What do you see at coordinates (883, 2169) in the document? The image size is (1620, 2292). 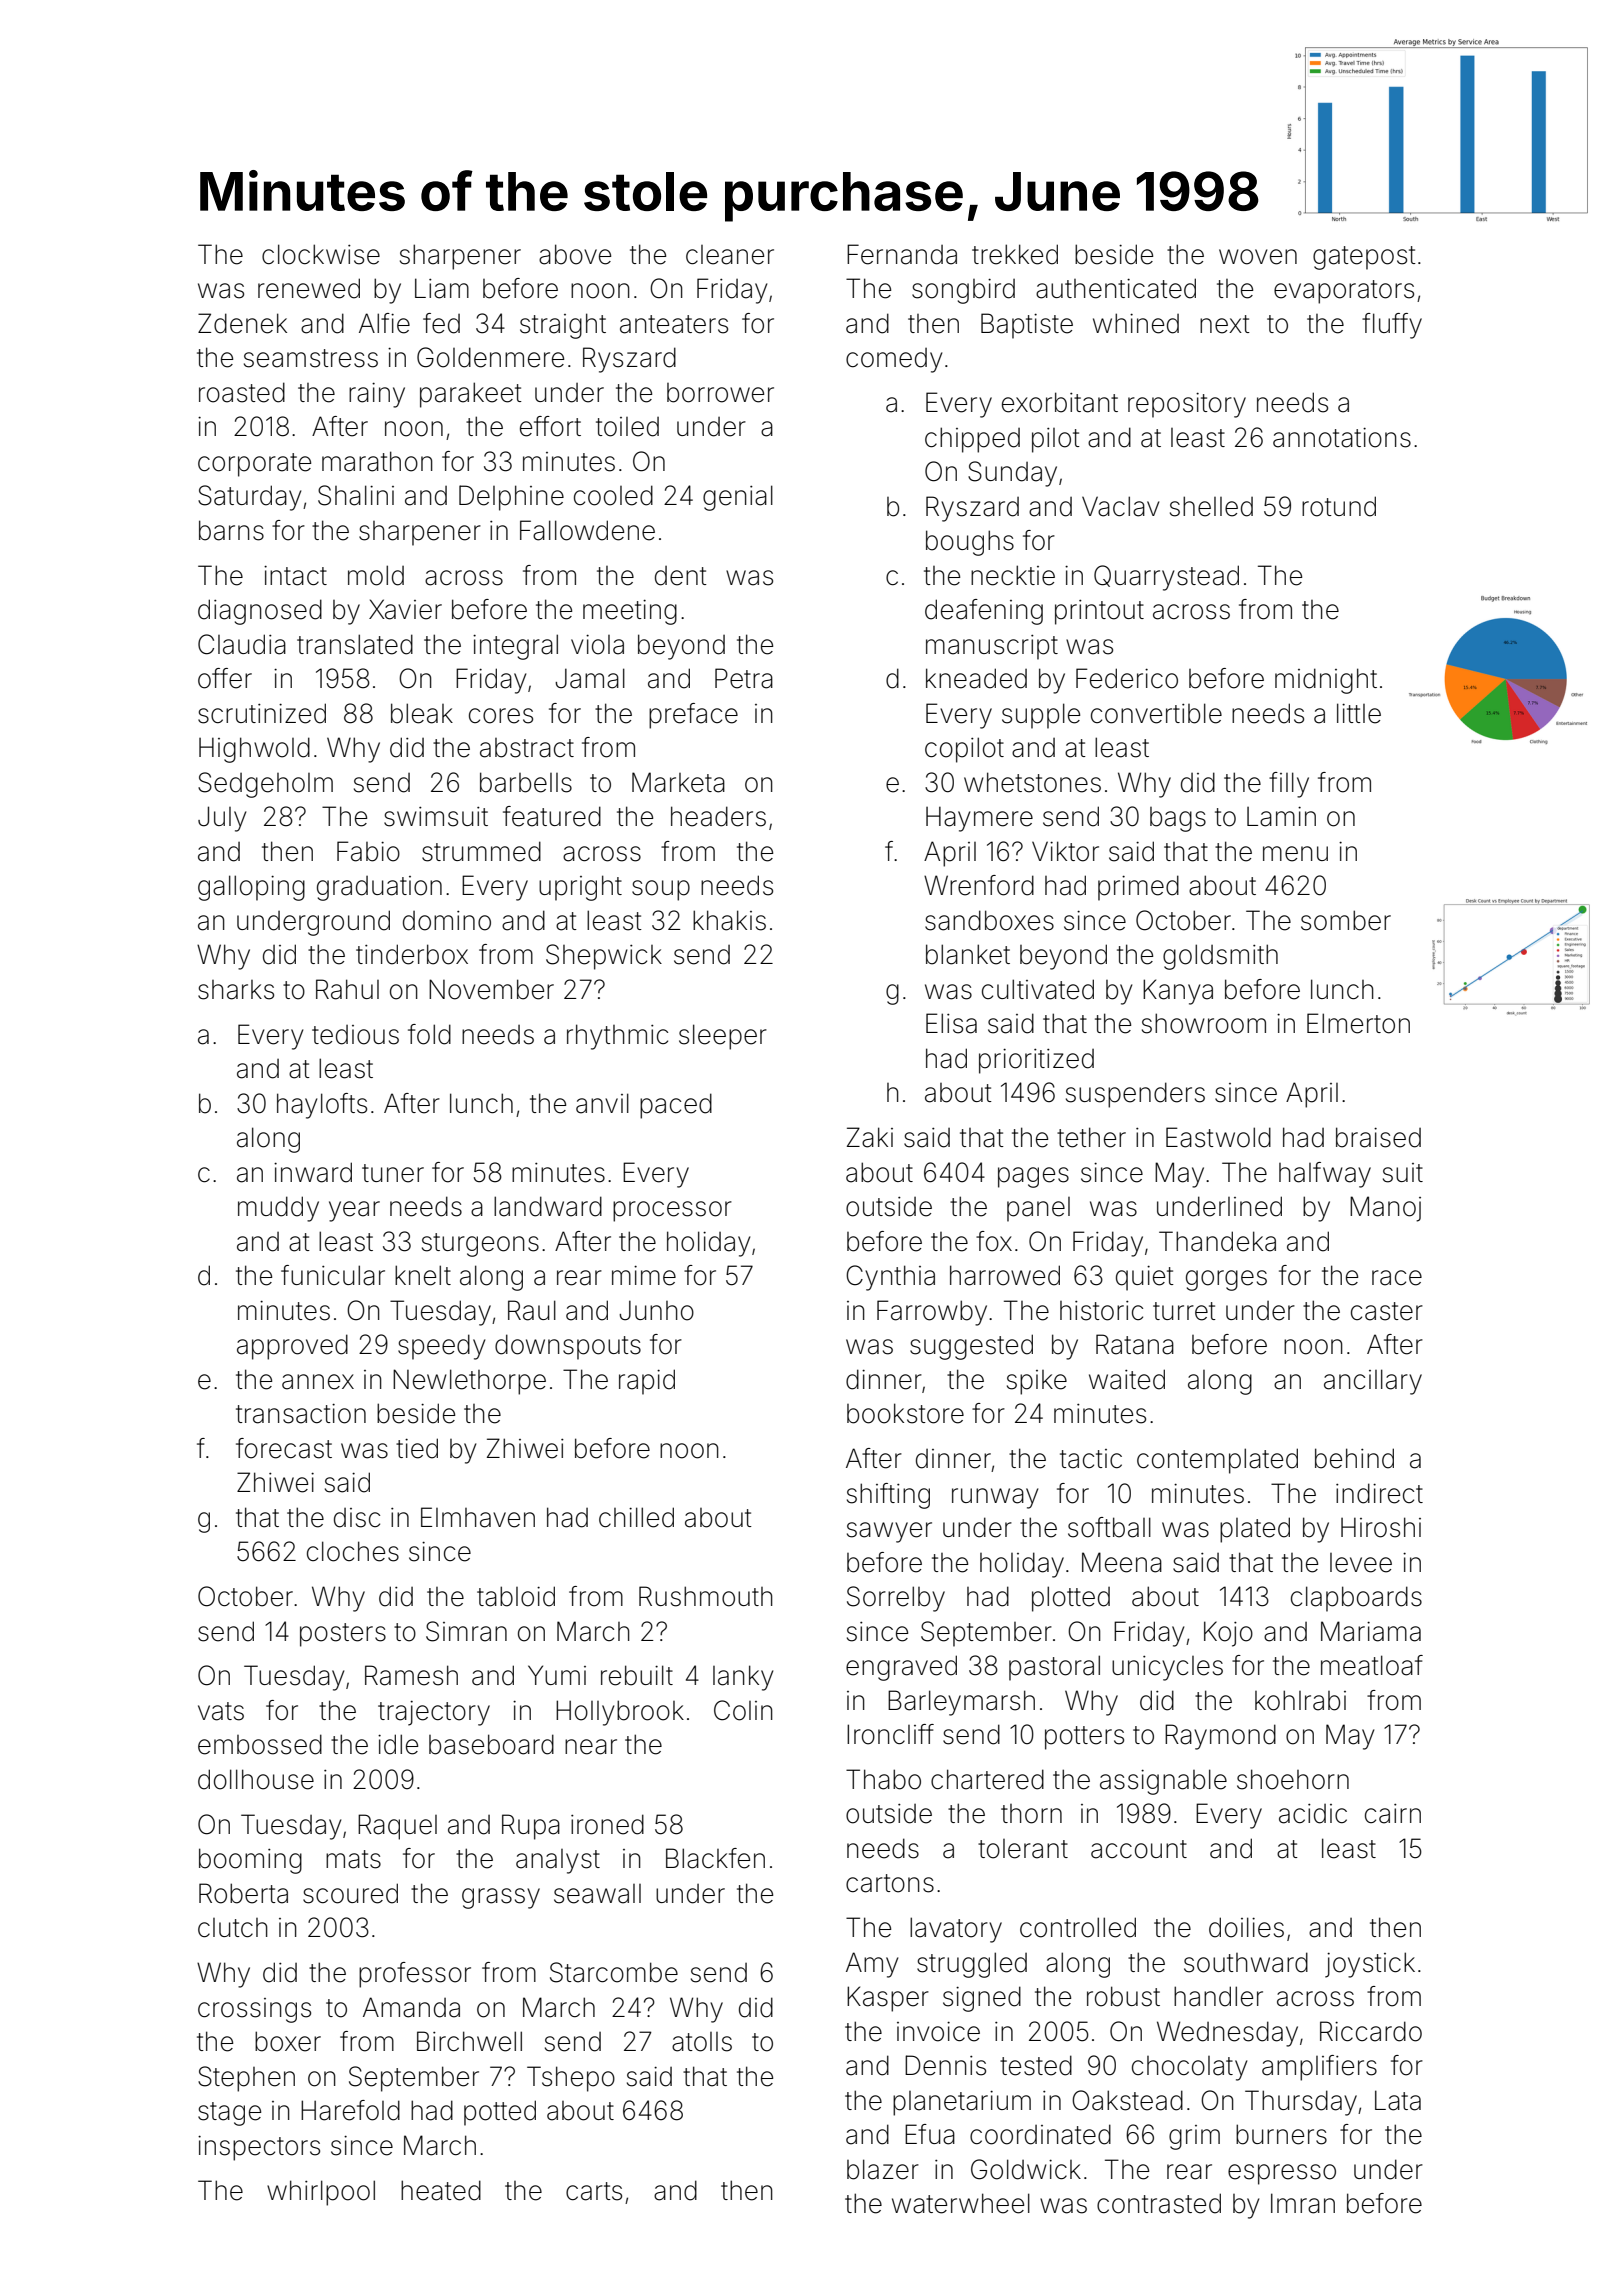 I see `blazer` at bounding box center [883, 2169].
